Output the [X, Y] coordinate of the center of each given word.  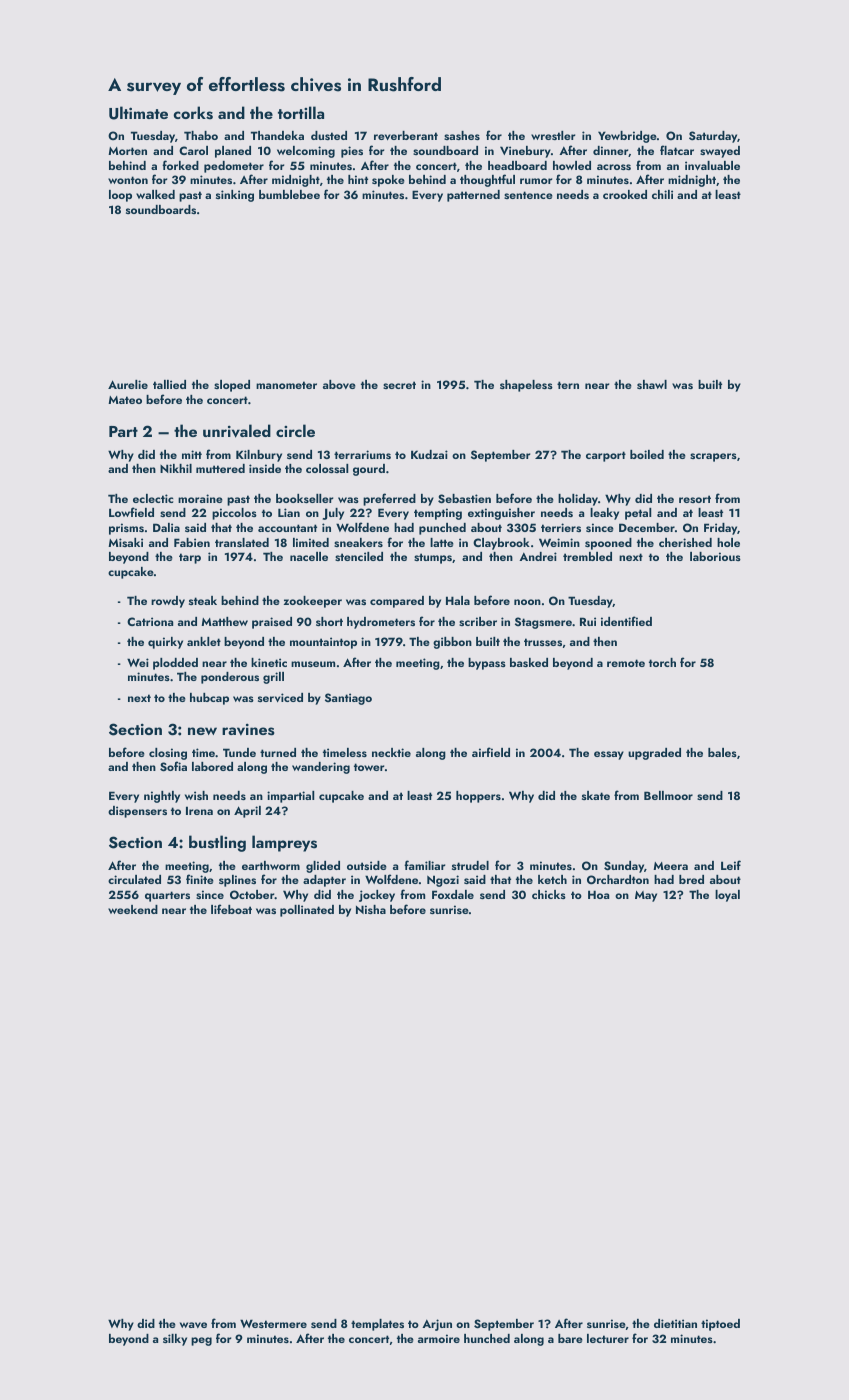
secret [399, 385]
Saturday [713, 137]
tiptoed [720, 1325]
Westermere [273, 1323]
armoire [439, 1338]
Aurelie [128, 384]
